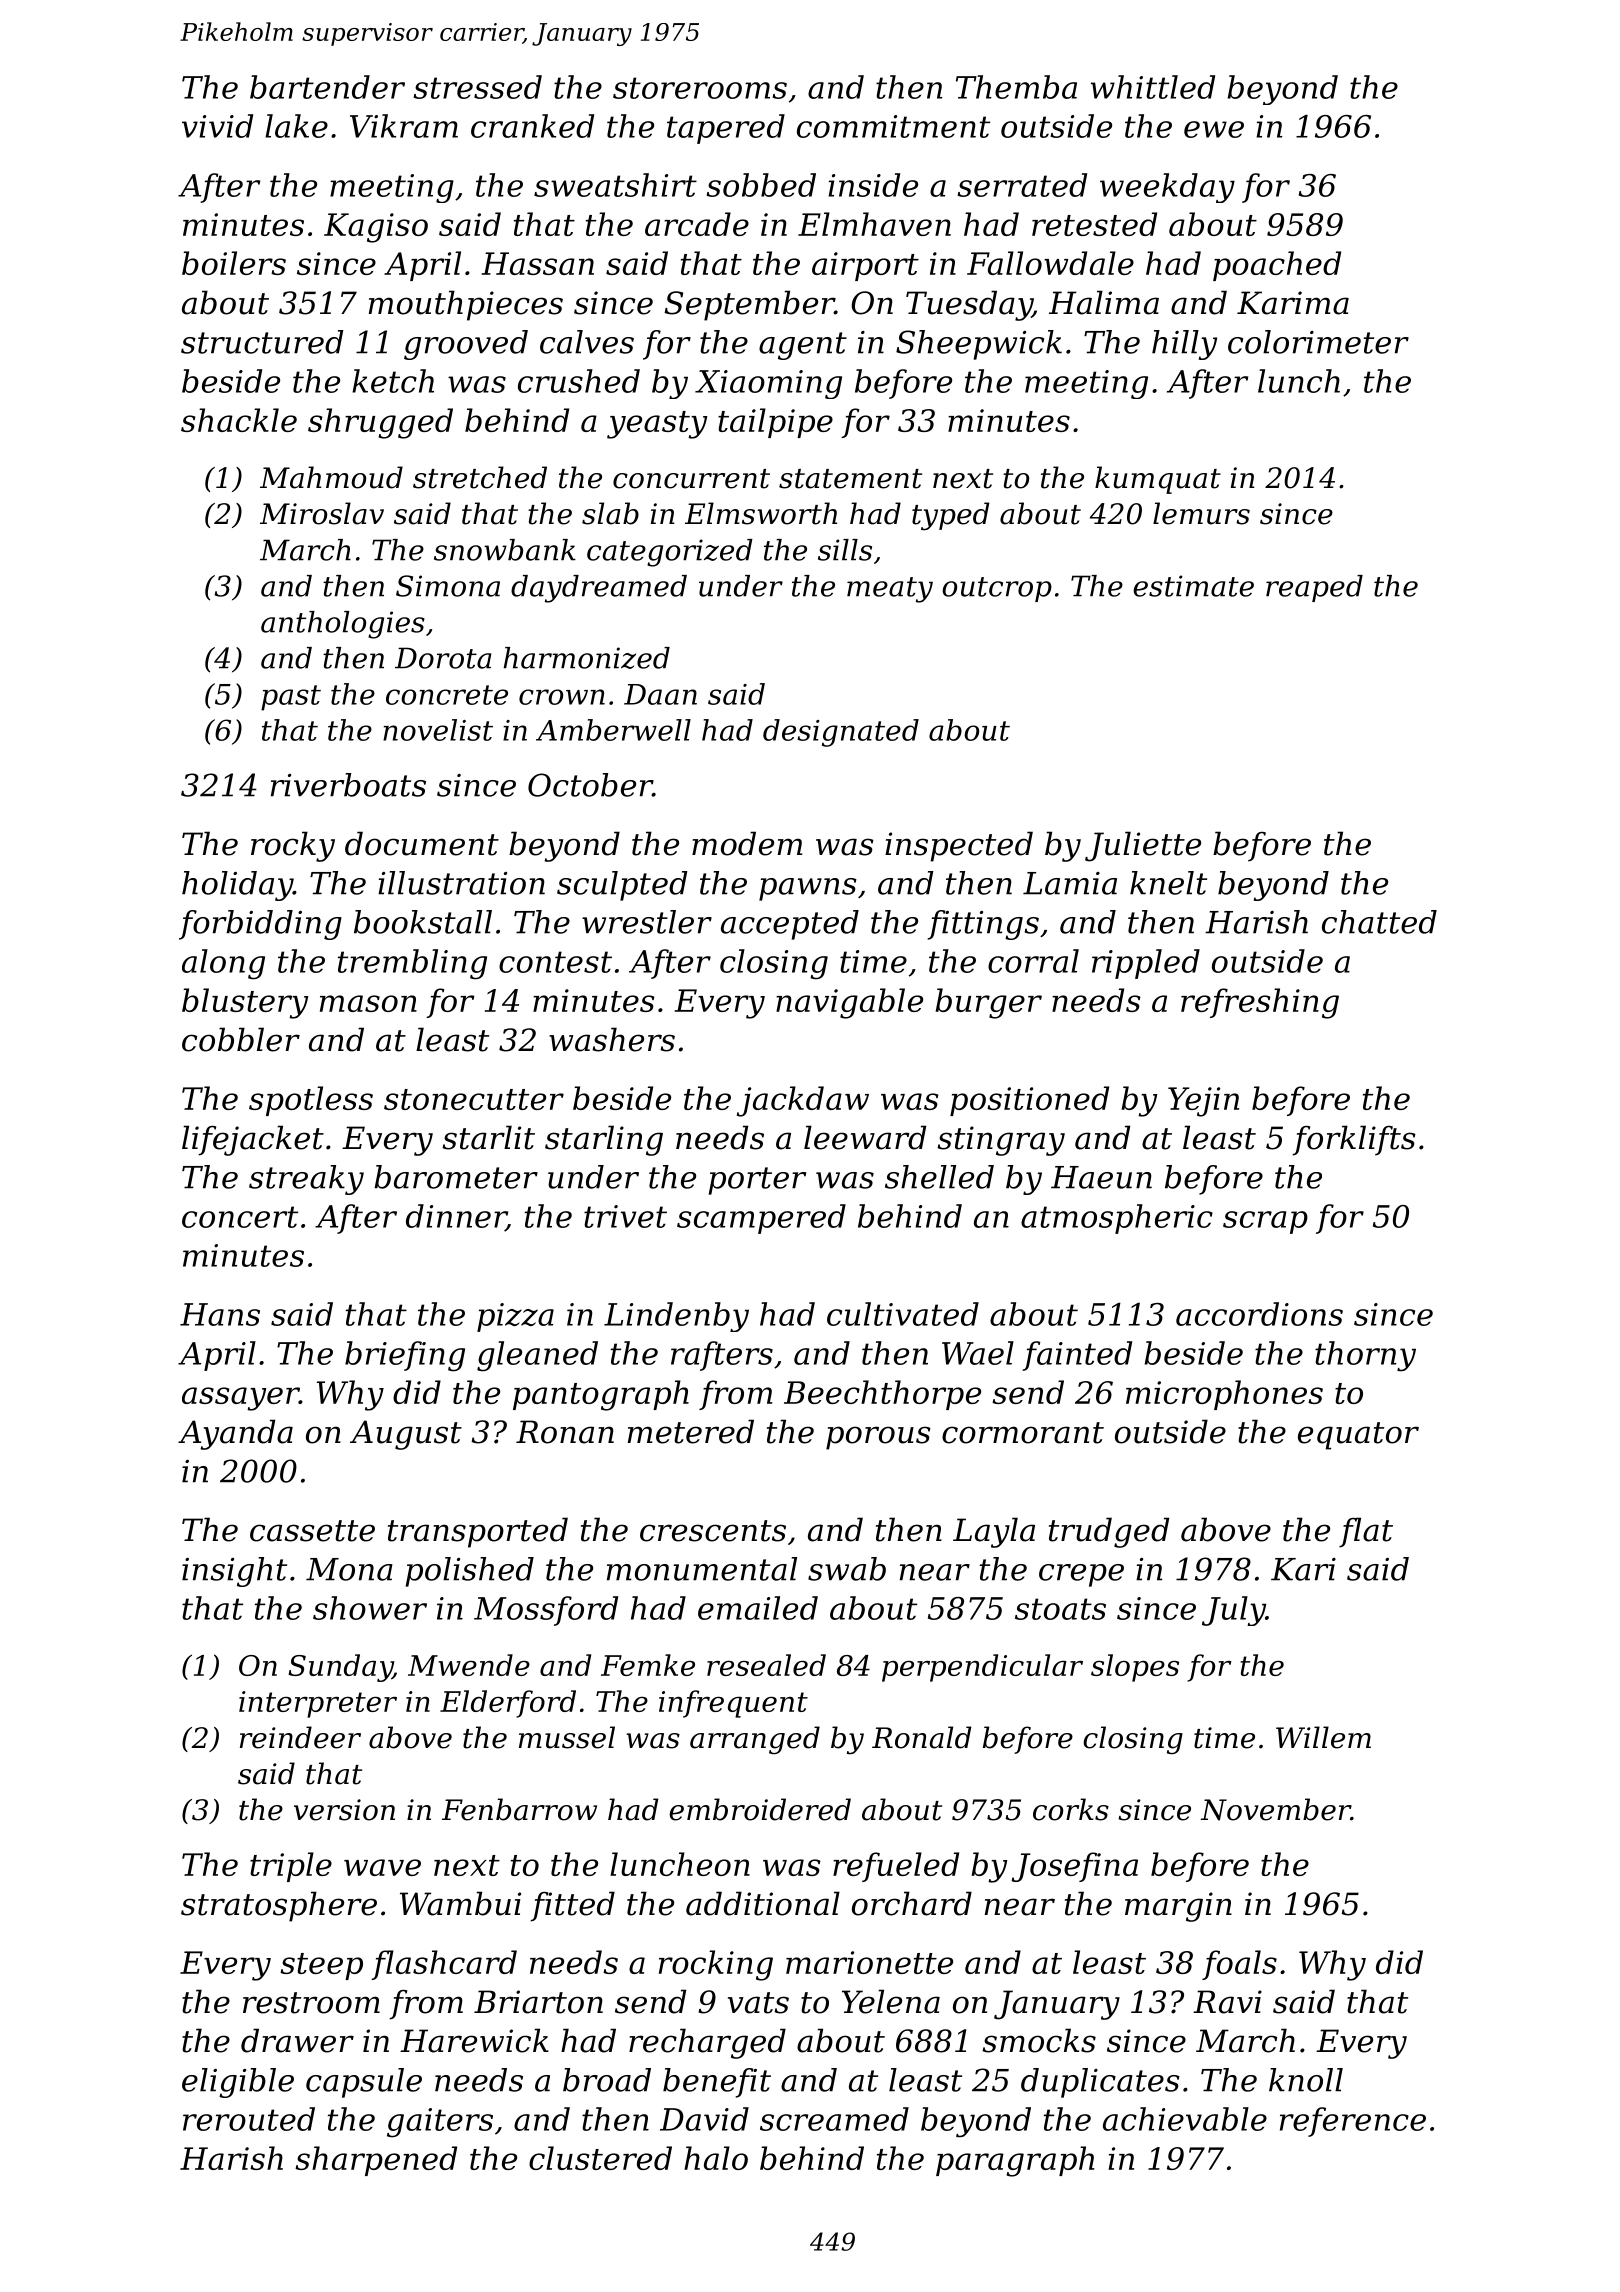 The image size is (1620, 2292). Describe the element at coordinates (1135, 1668) in the page. I see `slopes` at that location.
